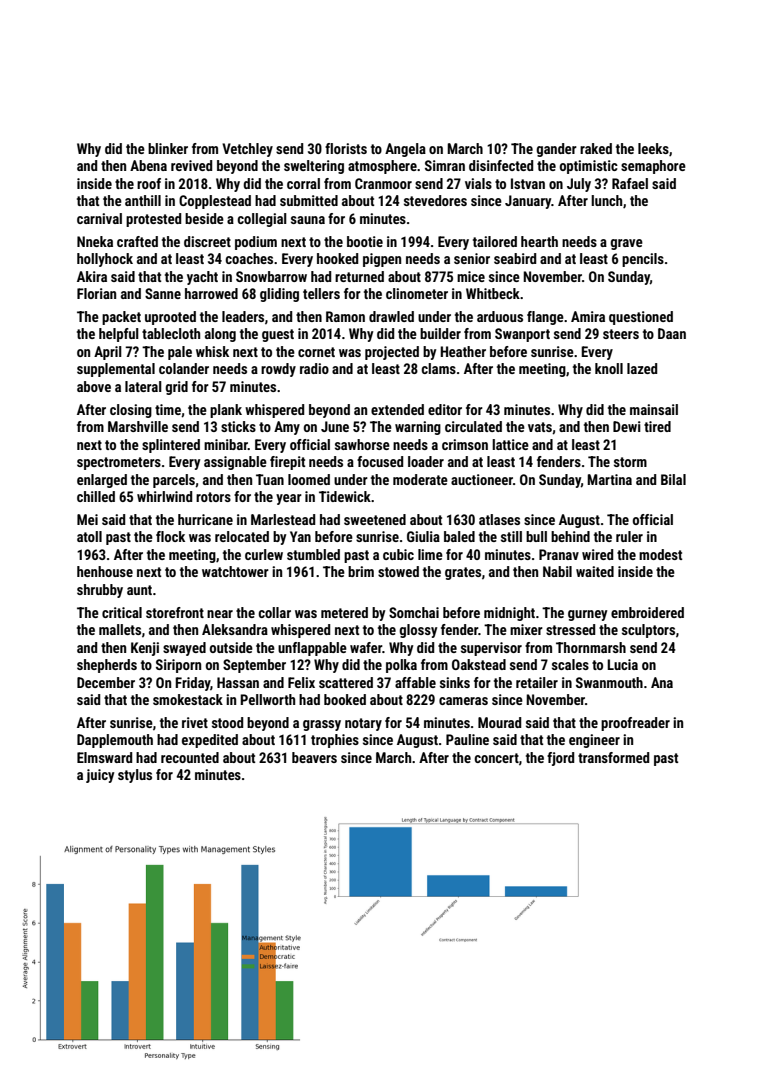 Image resolution: width=764 pixels, height=1085 pixels. What do you see at coordinates (362, 444) in the screenshot?
I see `sawhorse` at bounding box center [362, 444].
